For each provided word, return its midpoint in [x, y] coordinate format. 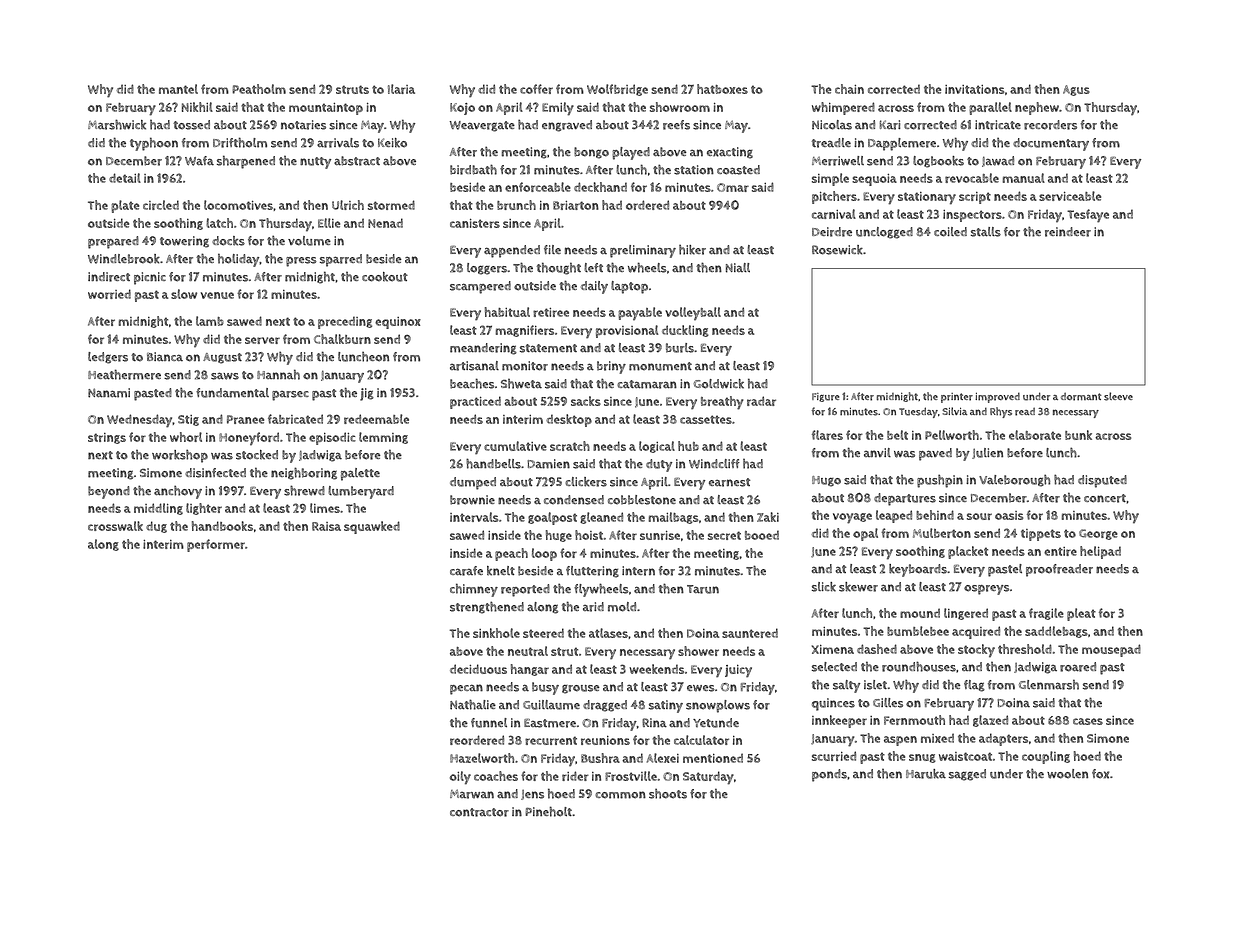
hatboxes [722, 89]
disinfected [215, 473]
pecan [466, 689]
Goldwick [718, 384]
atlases [608, 633]
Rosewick [837, 250]
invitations [975, 89]
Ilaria [401, 89]
